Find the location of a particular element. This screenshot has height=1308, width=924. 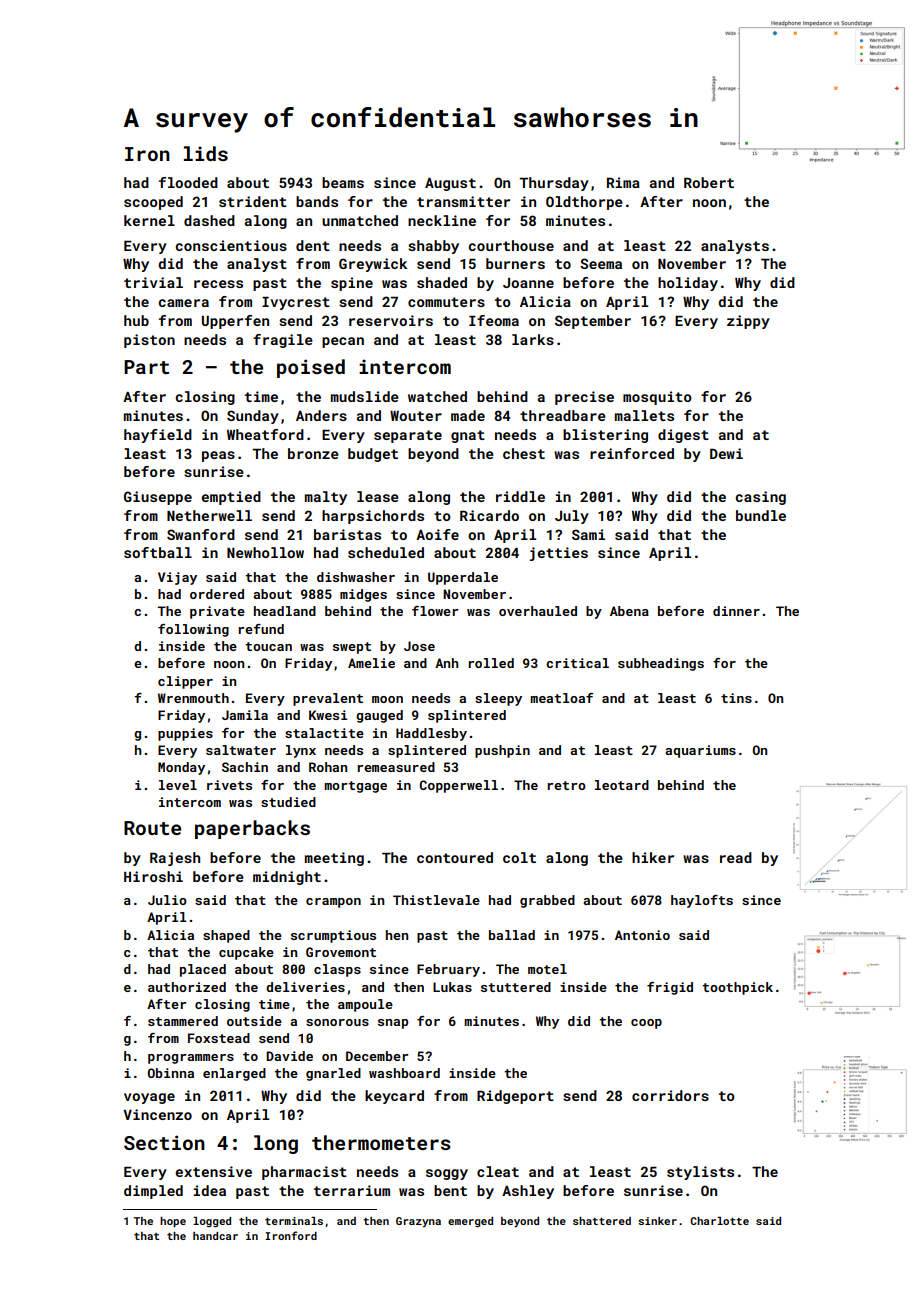

Anders is located at coordinates (321, 415).
